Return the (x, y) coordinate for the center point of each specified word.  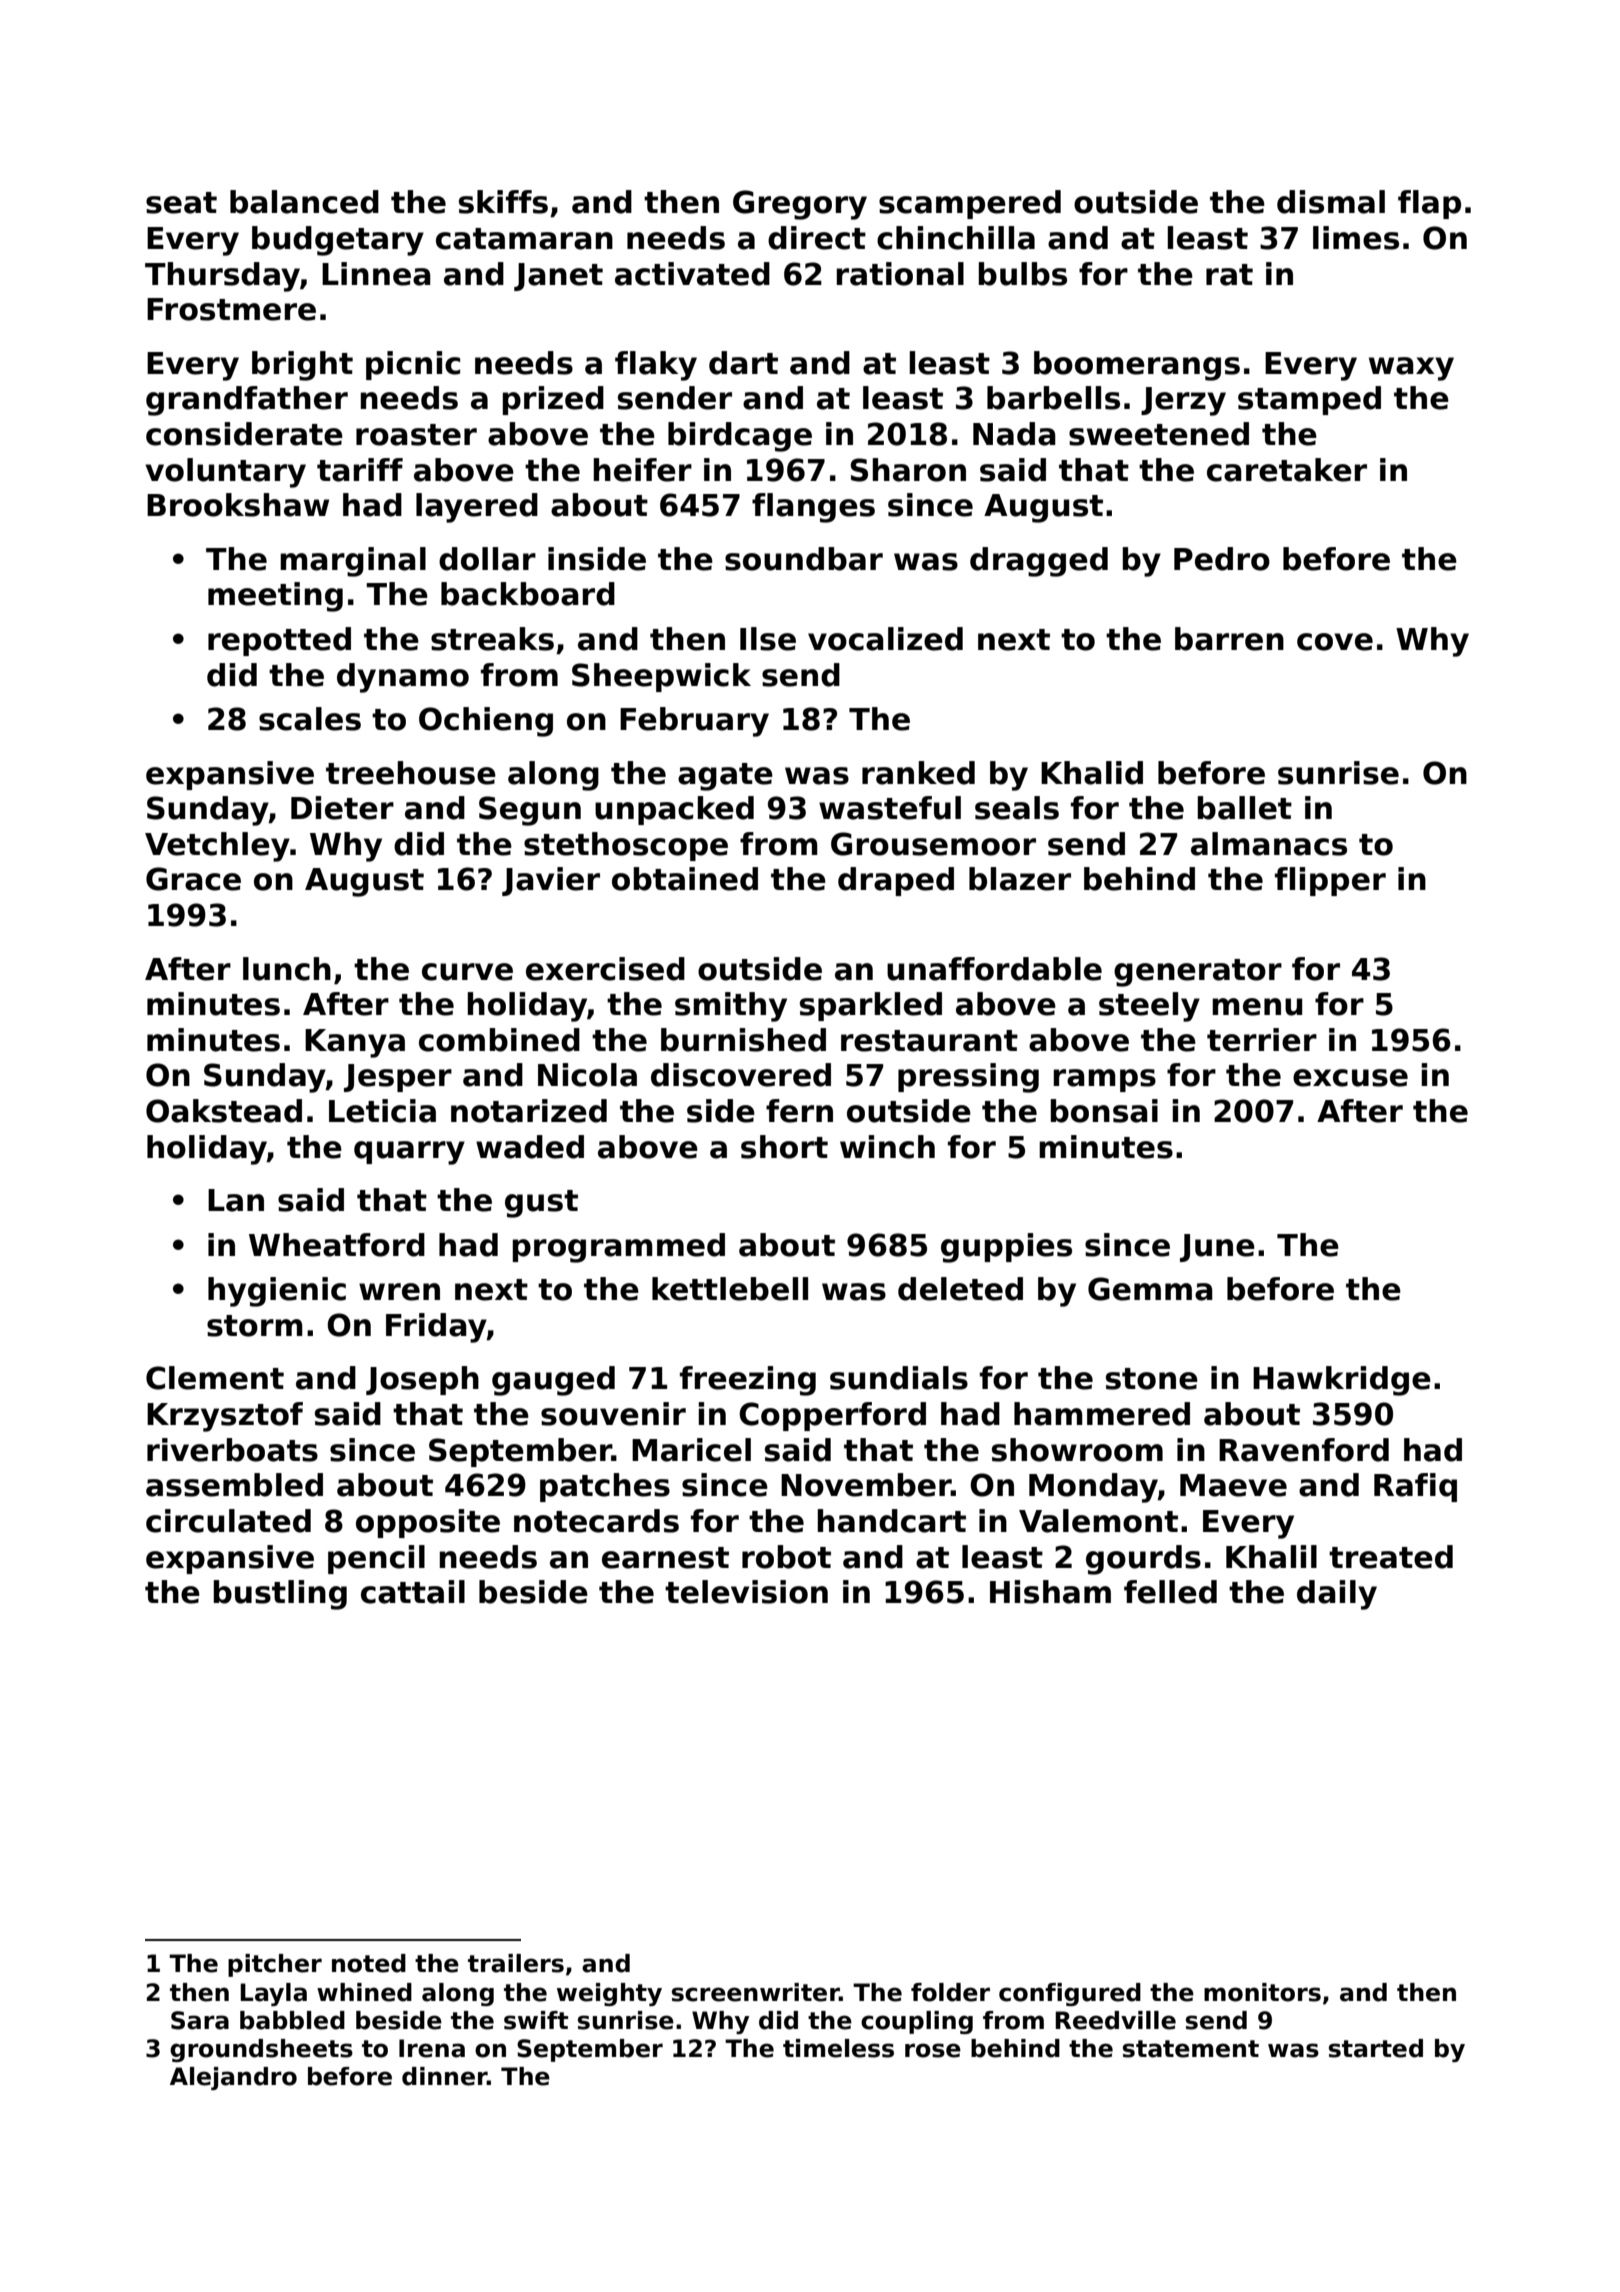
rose (933, 2050)
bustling (280, 1595)
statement (1191, 2049)
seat (181, 203)
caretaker (1287, 470)
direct (817, 238)
